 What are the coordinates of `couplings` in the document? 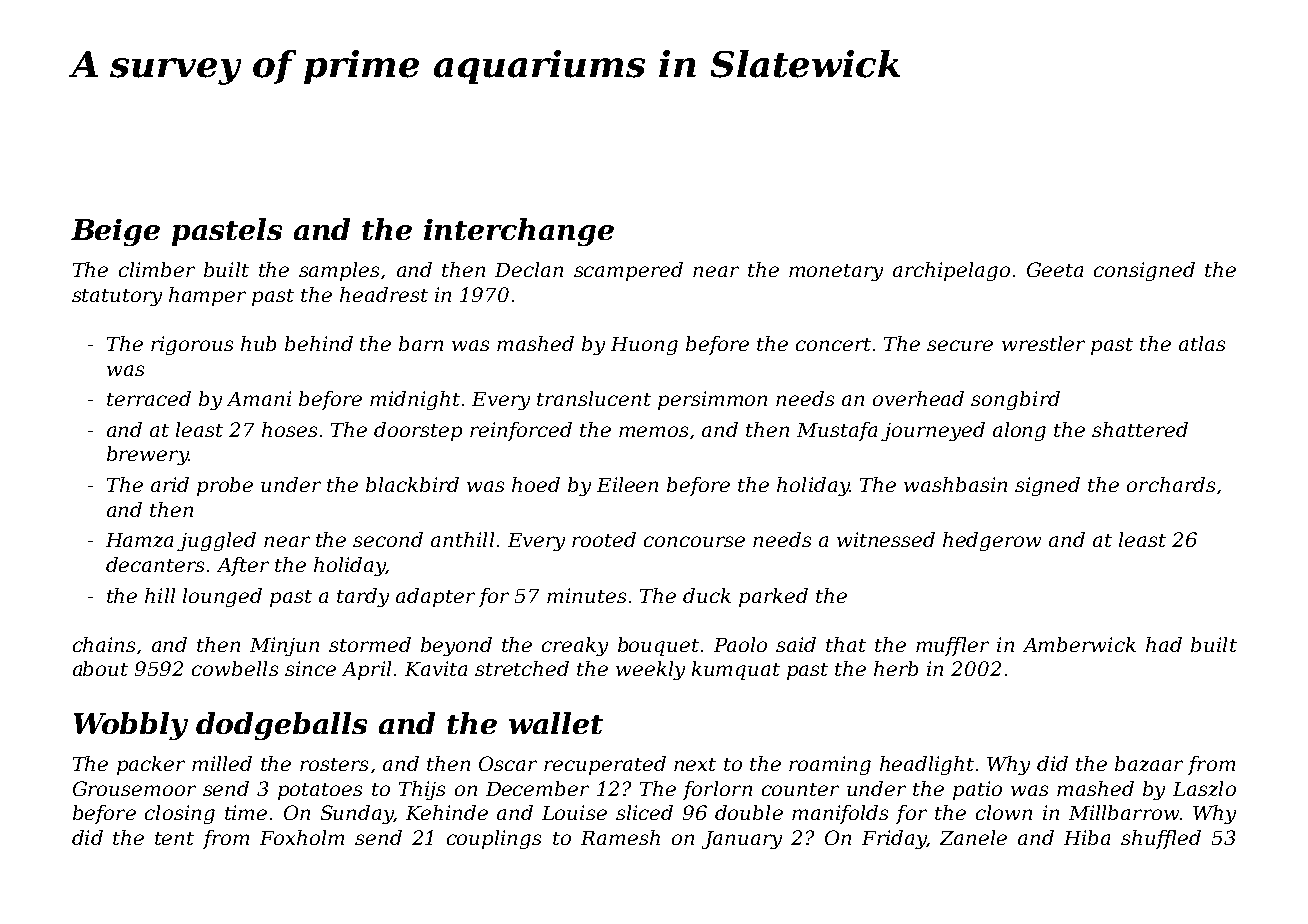 It's located at (494, 839).
